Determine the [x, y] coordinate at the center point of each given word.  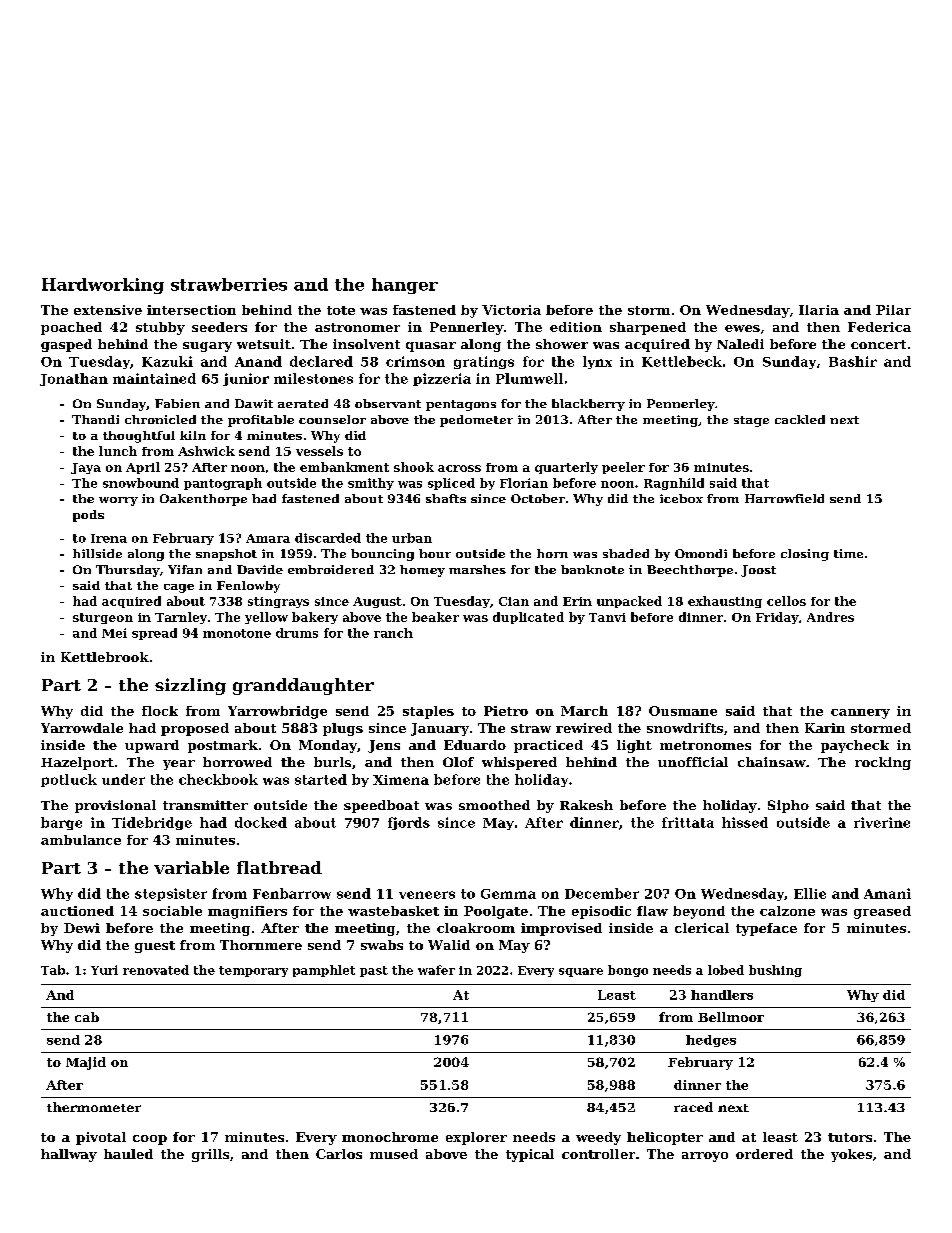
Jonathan [74, 379]
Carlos [339, 1154]
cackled [800, 419]
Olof [458, 762]
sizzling [190, 686]
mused [394, 1154]
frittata [688, 822]
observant [388, 403]
